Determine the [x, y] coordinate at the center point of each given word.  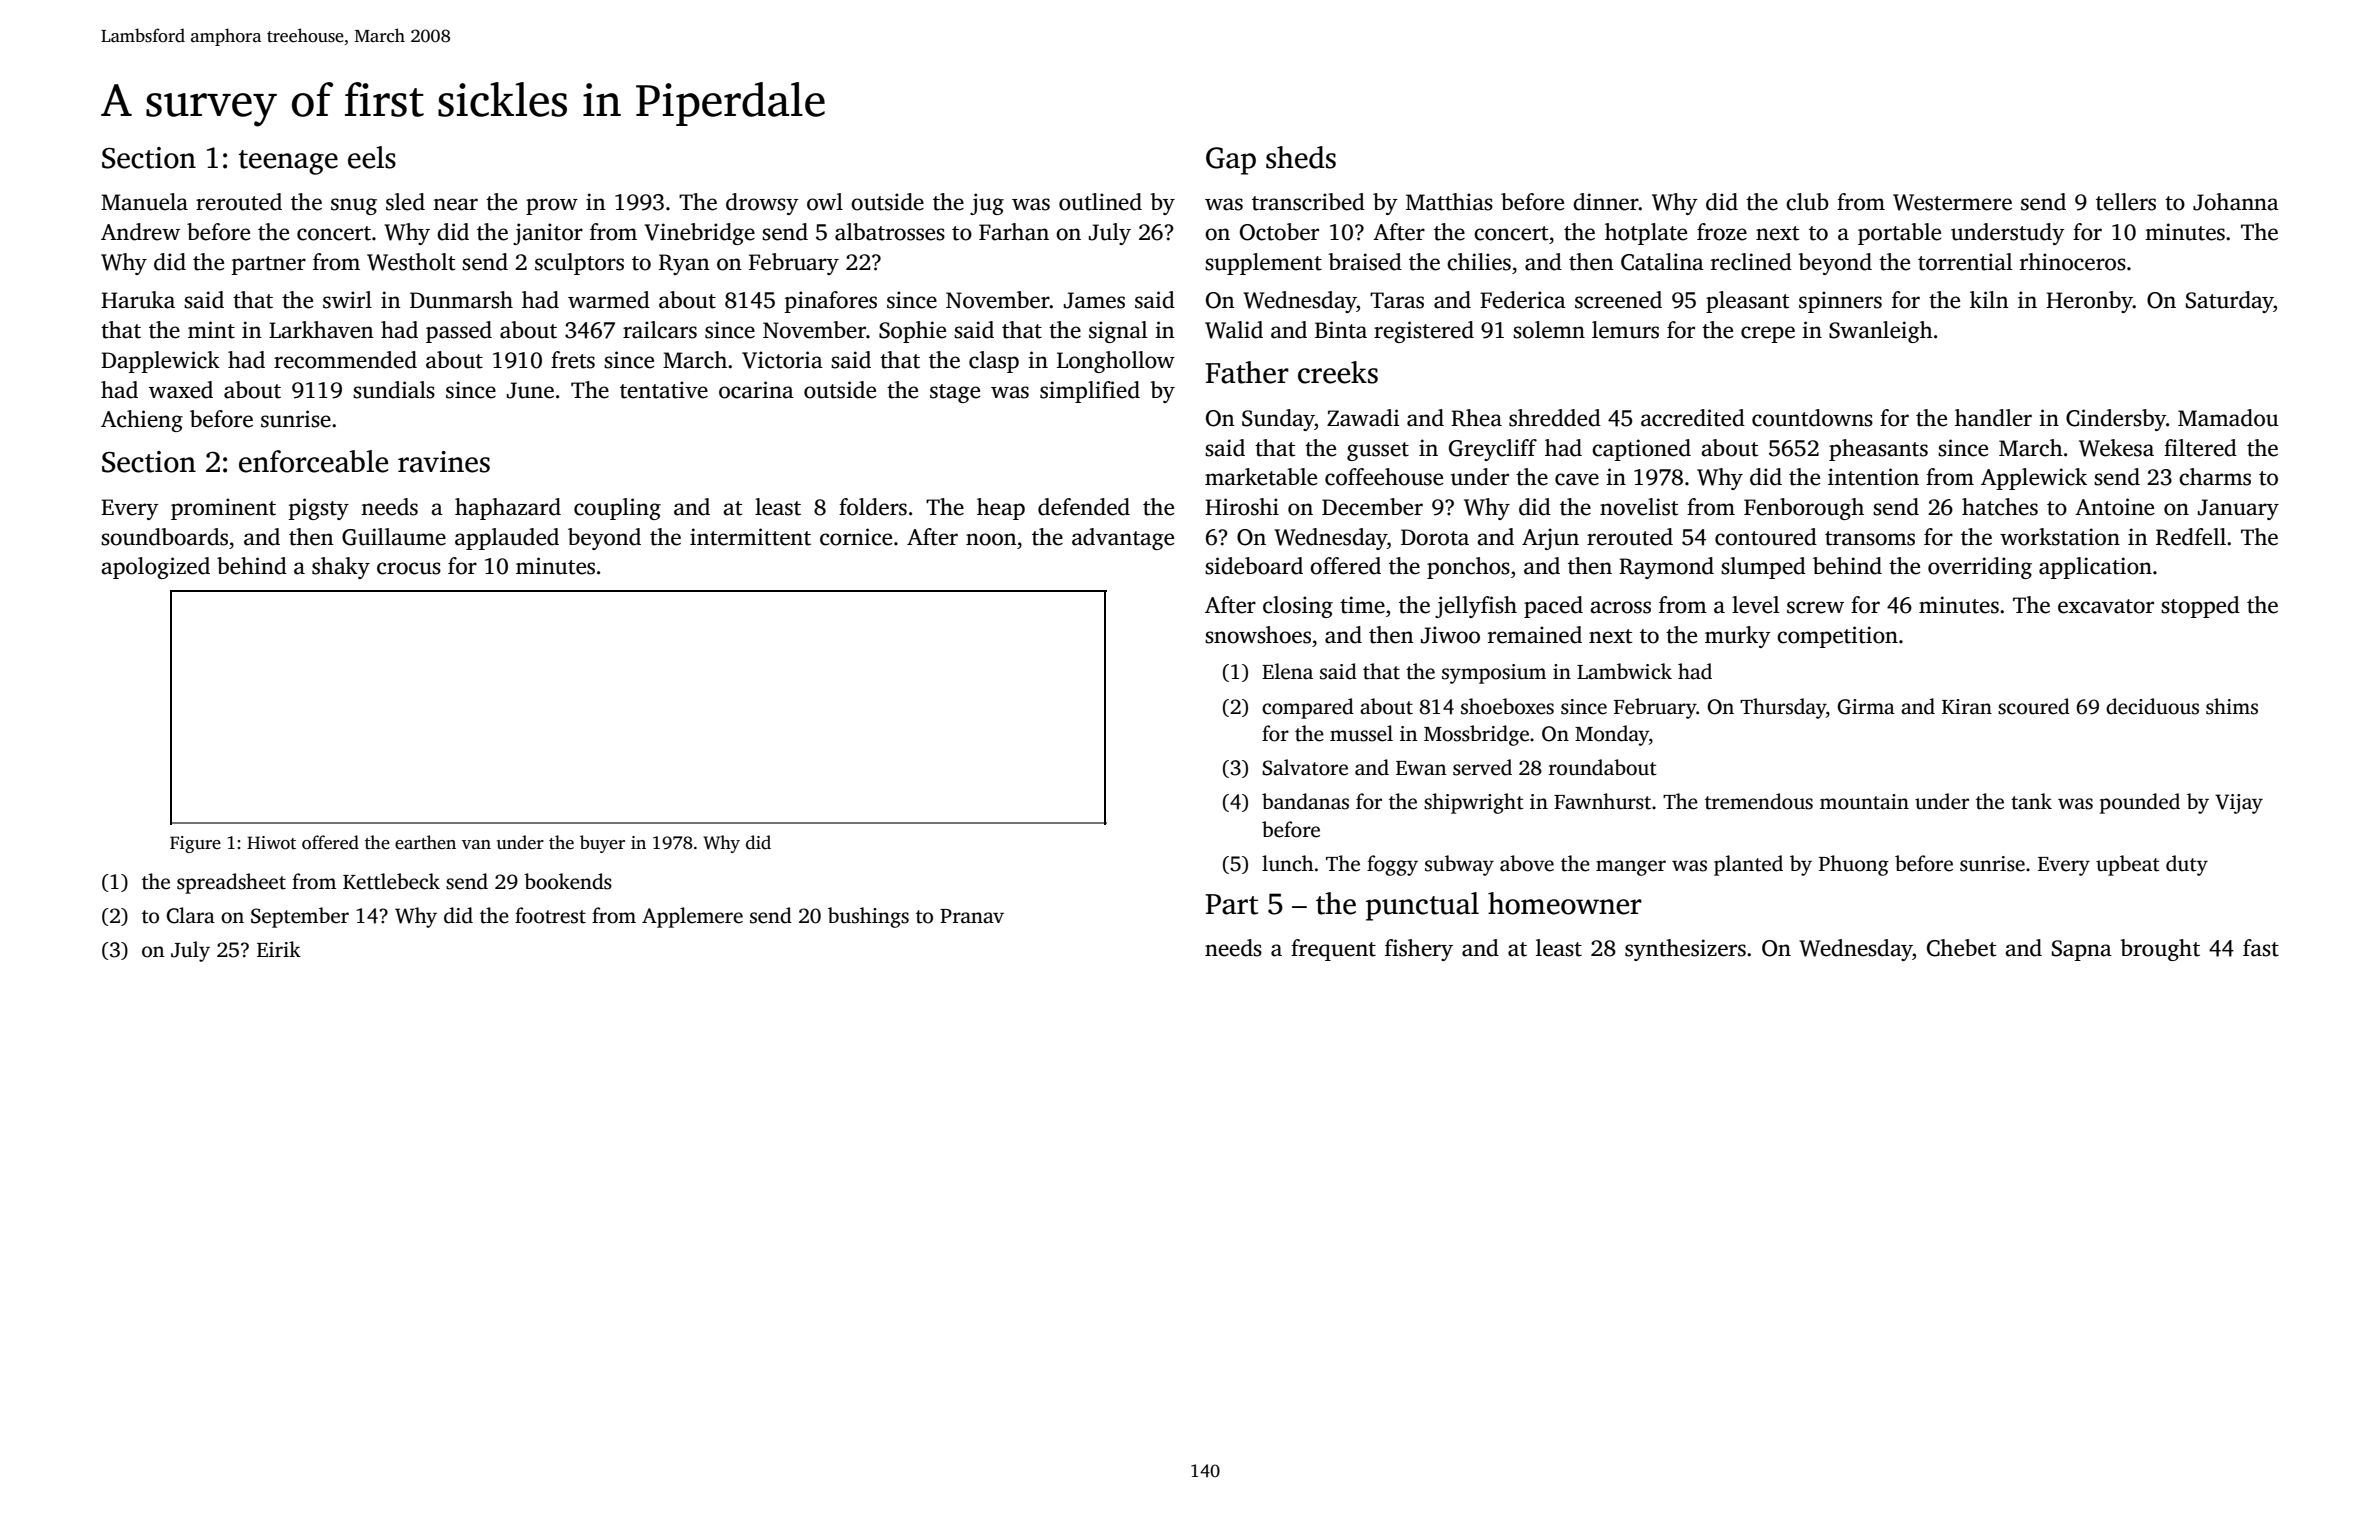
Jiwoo [1450, 635]
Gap [1231, 161]
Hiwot [271, 843]
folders [873, 507]
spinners [1840, 302]
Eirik [279, 949]
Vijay [2239, 804]
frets [573, 360]
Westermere [1952, 202]
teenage [288, 162]
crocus [409, 568]
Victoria [782, 360]
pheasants [1878, 450]
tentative [664, 390]
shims [2232, 706]
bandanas [1305, 801]
